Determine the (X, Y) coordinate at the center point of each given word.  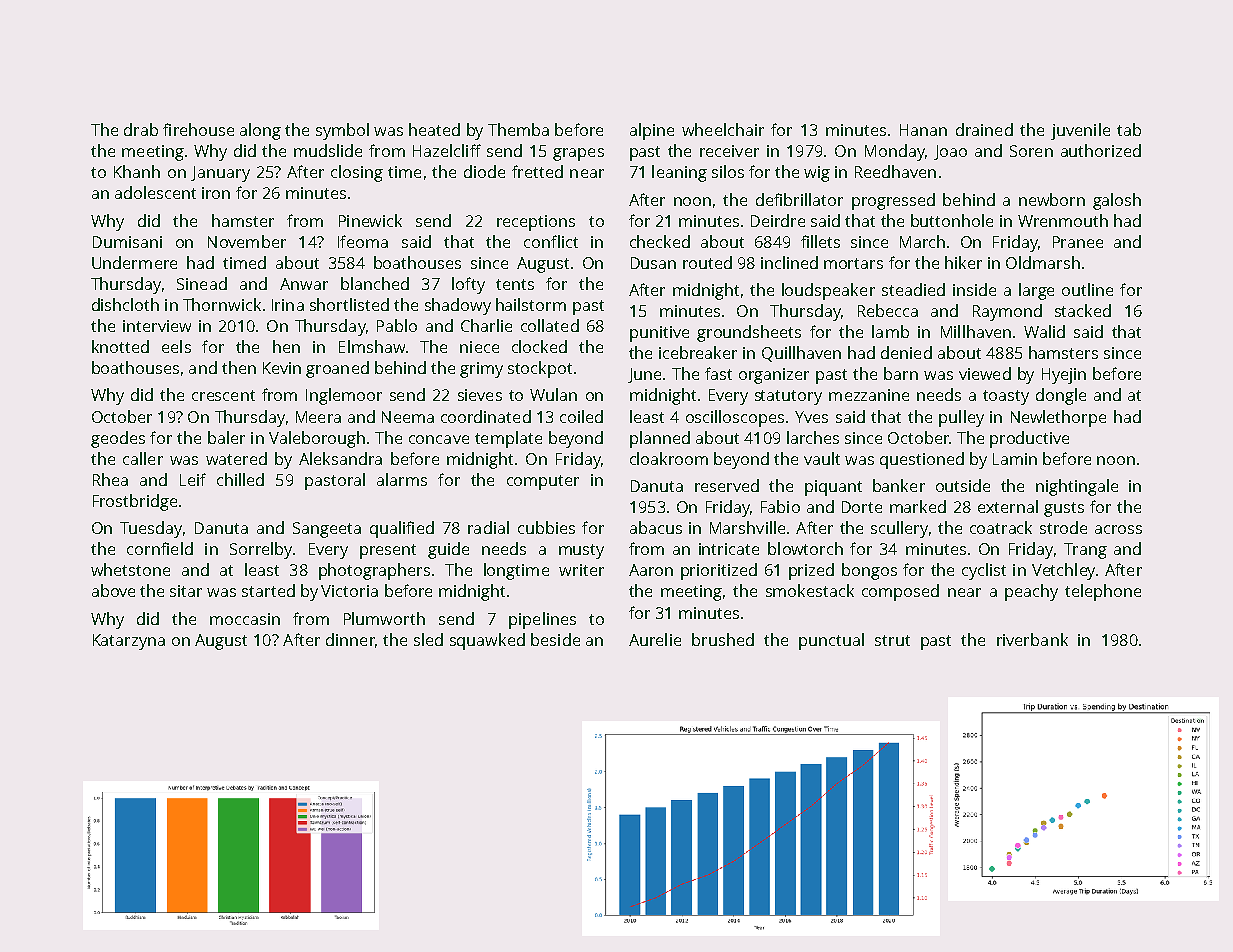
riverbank (1032, 639)
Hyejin (1064, 376)
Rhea (110, 479)
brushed (723, 639)
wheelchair (723, 129)
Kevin (282, 368)
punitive (659, 334)
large (1036, 291)
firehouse (198, 129)
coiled (581, 416)
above (113, 590)
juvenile (1080, 131)
